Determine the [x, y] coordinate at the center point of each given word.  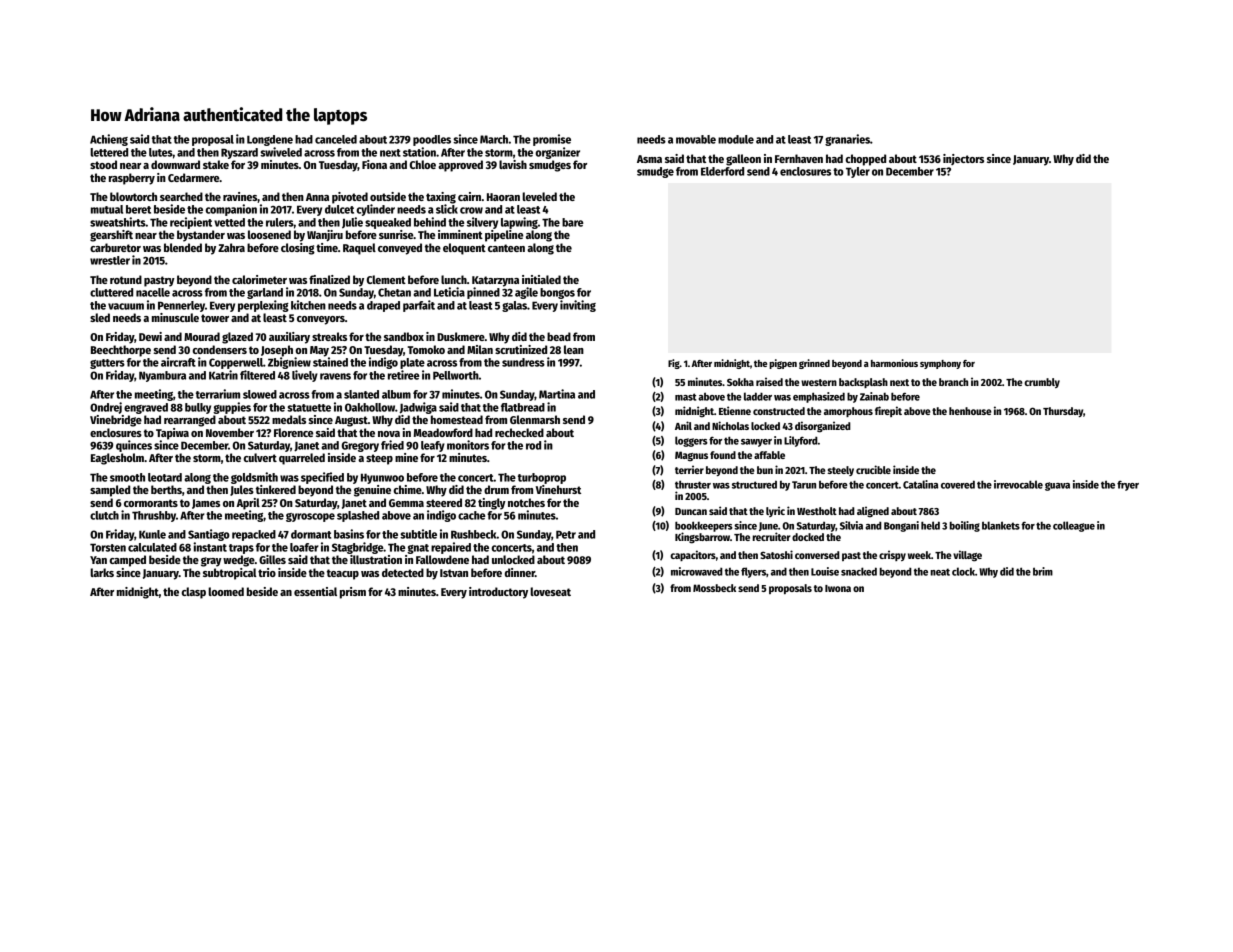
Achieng [109, 140]
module [736, 139]
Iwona [838, 588]
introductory [498, 593]
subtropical [230, 574]
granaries [847, 140]
